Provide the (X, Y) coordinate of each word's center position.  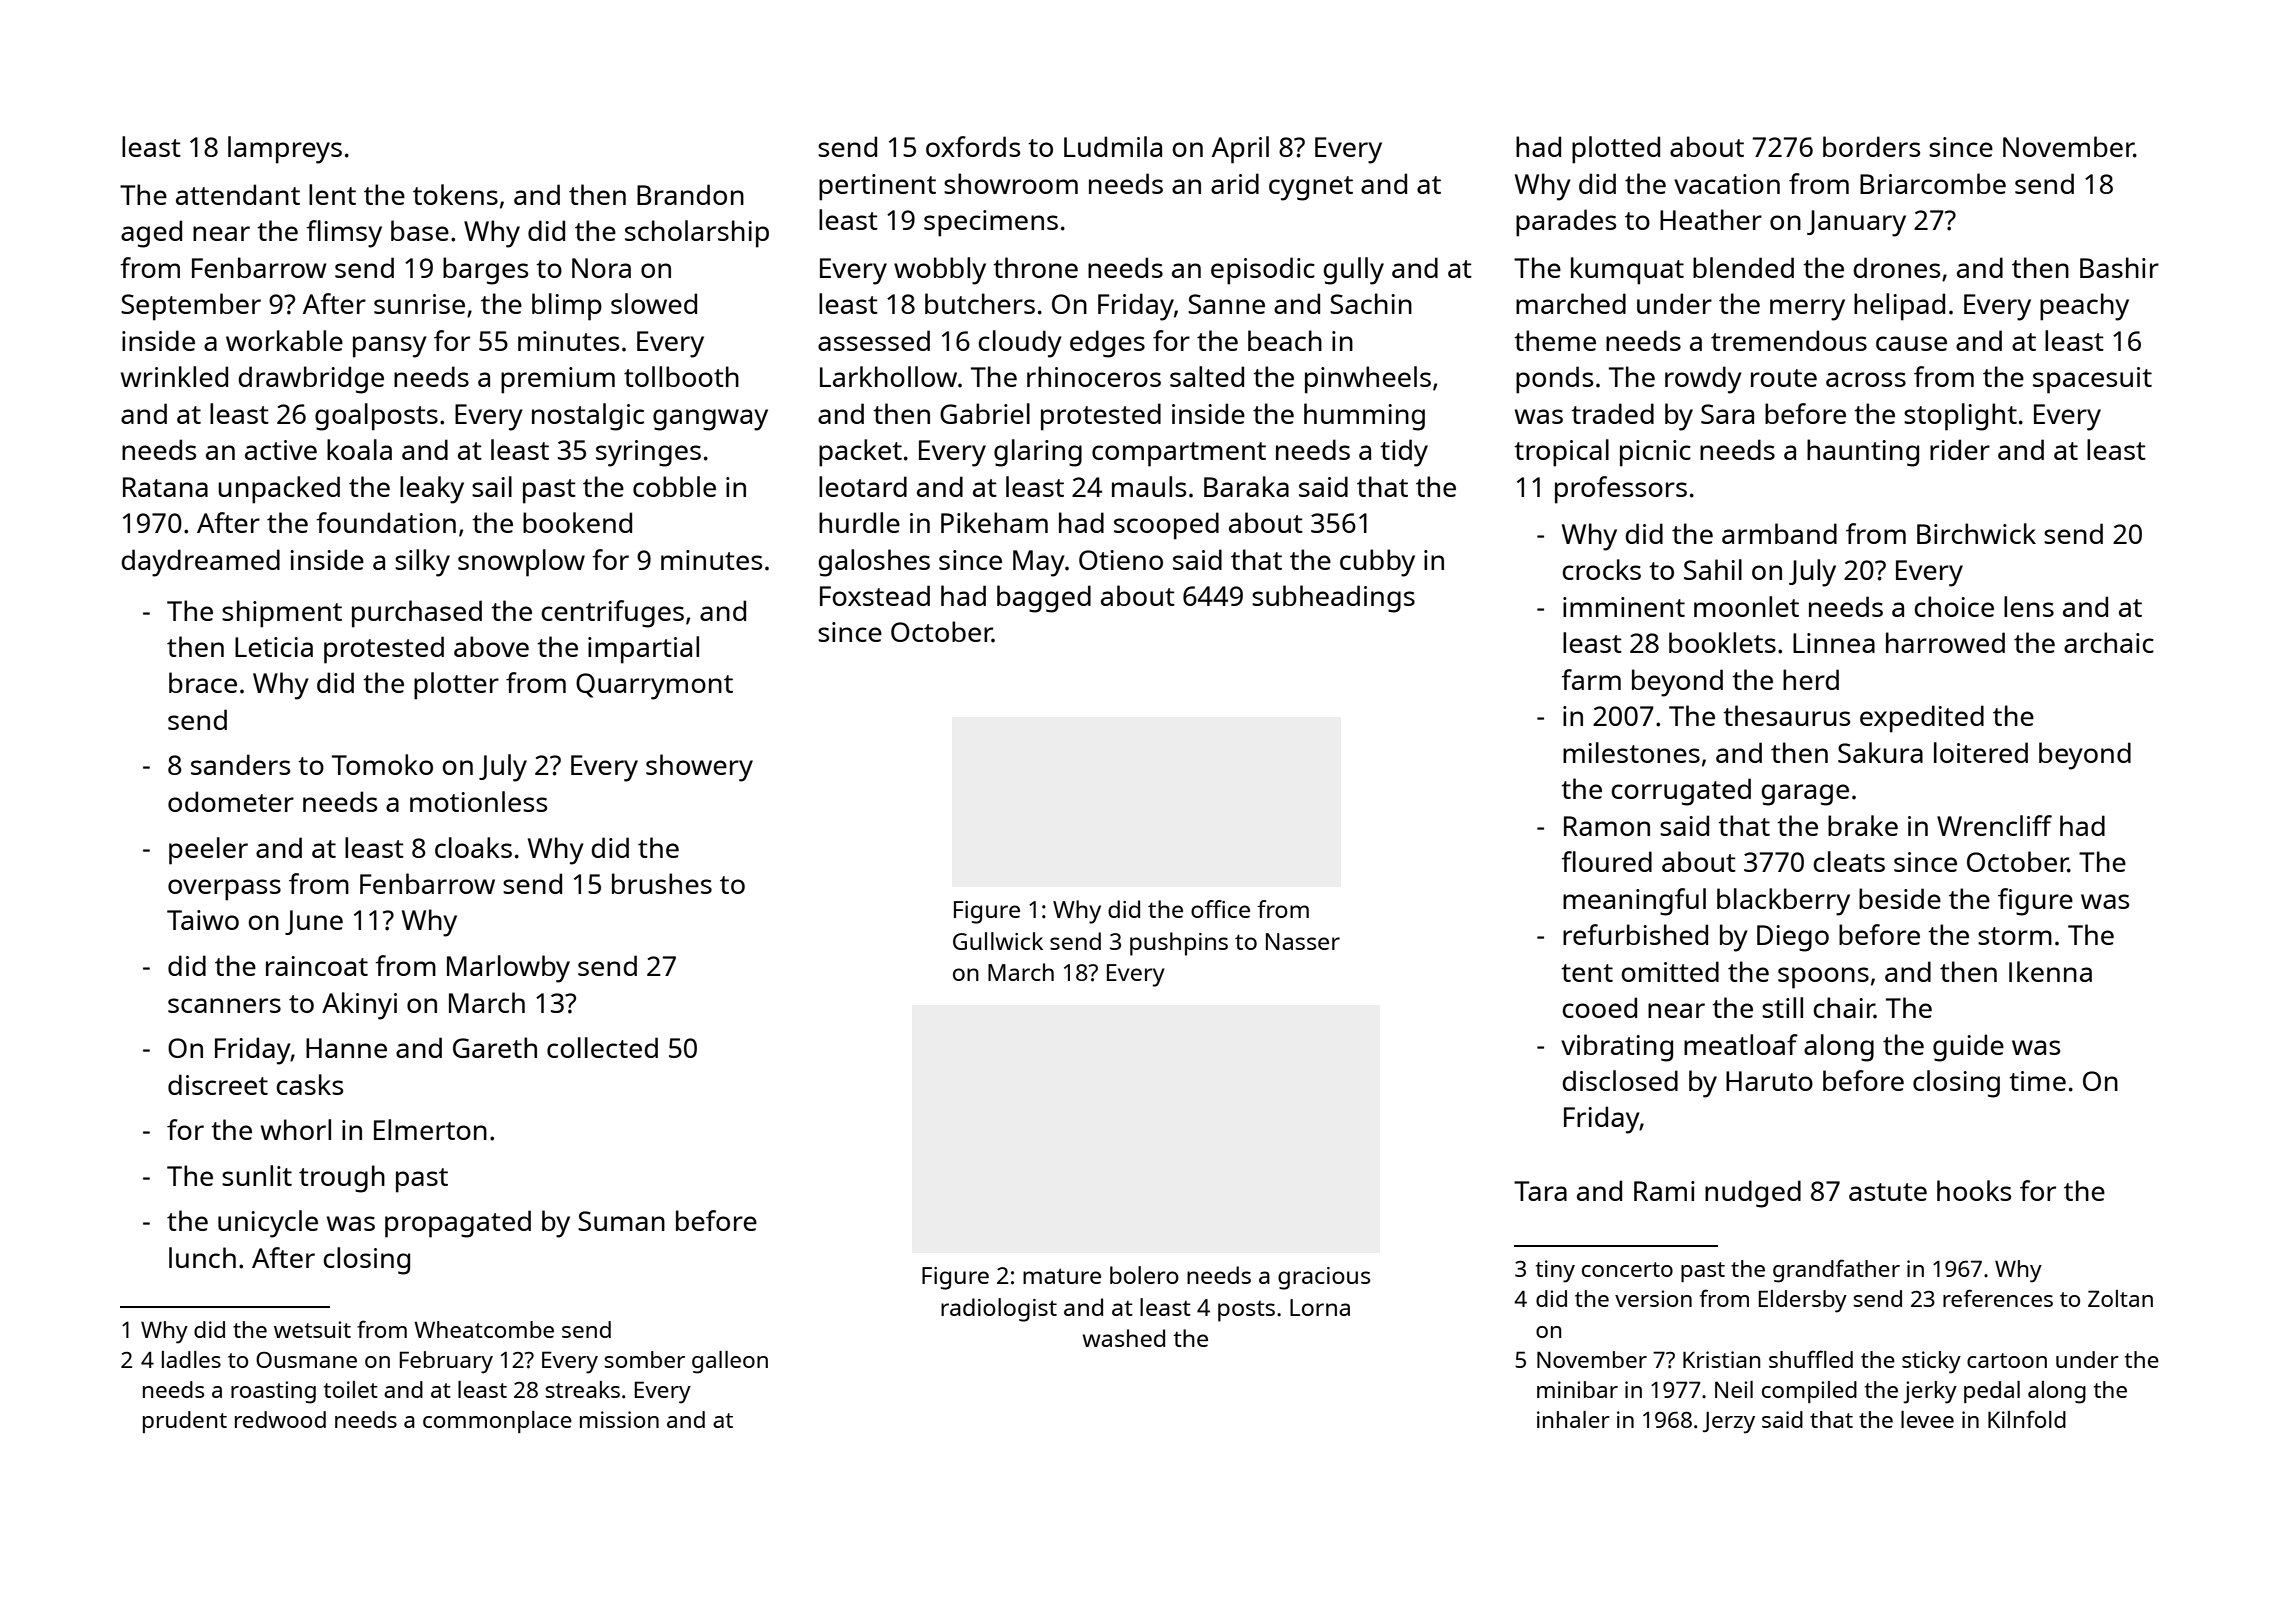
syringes (648, 453)
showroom (1011, 183)
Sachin (1371, 303)
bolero (1144, 1275)
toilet (351, 1389)
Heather (1711, 219)
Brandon (690, 194)
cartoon (2007, 1360)
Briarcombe (1933, 183)
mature (1062, 1276)
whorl (296, 1129)
